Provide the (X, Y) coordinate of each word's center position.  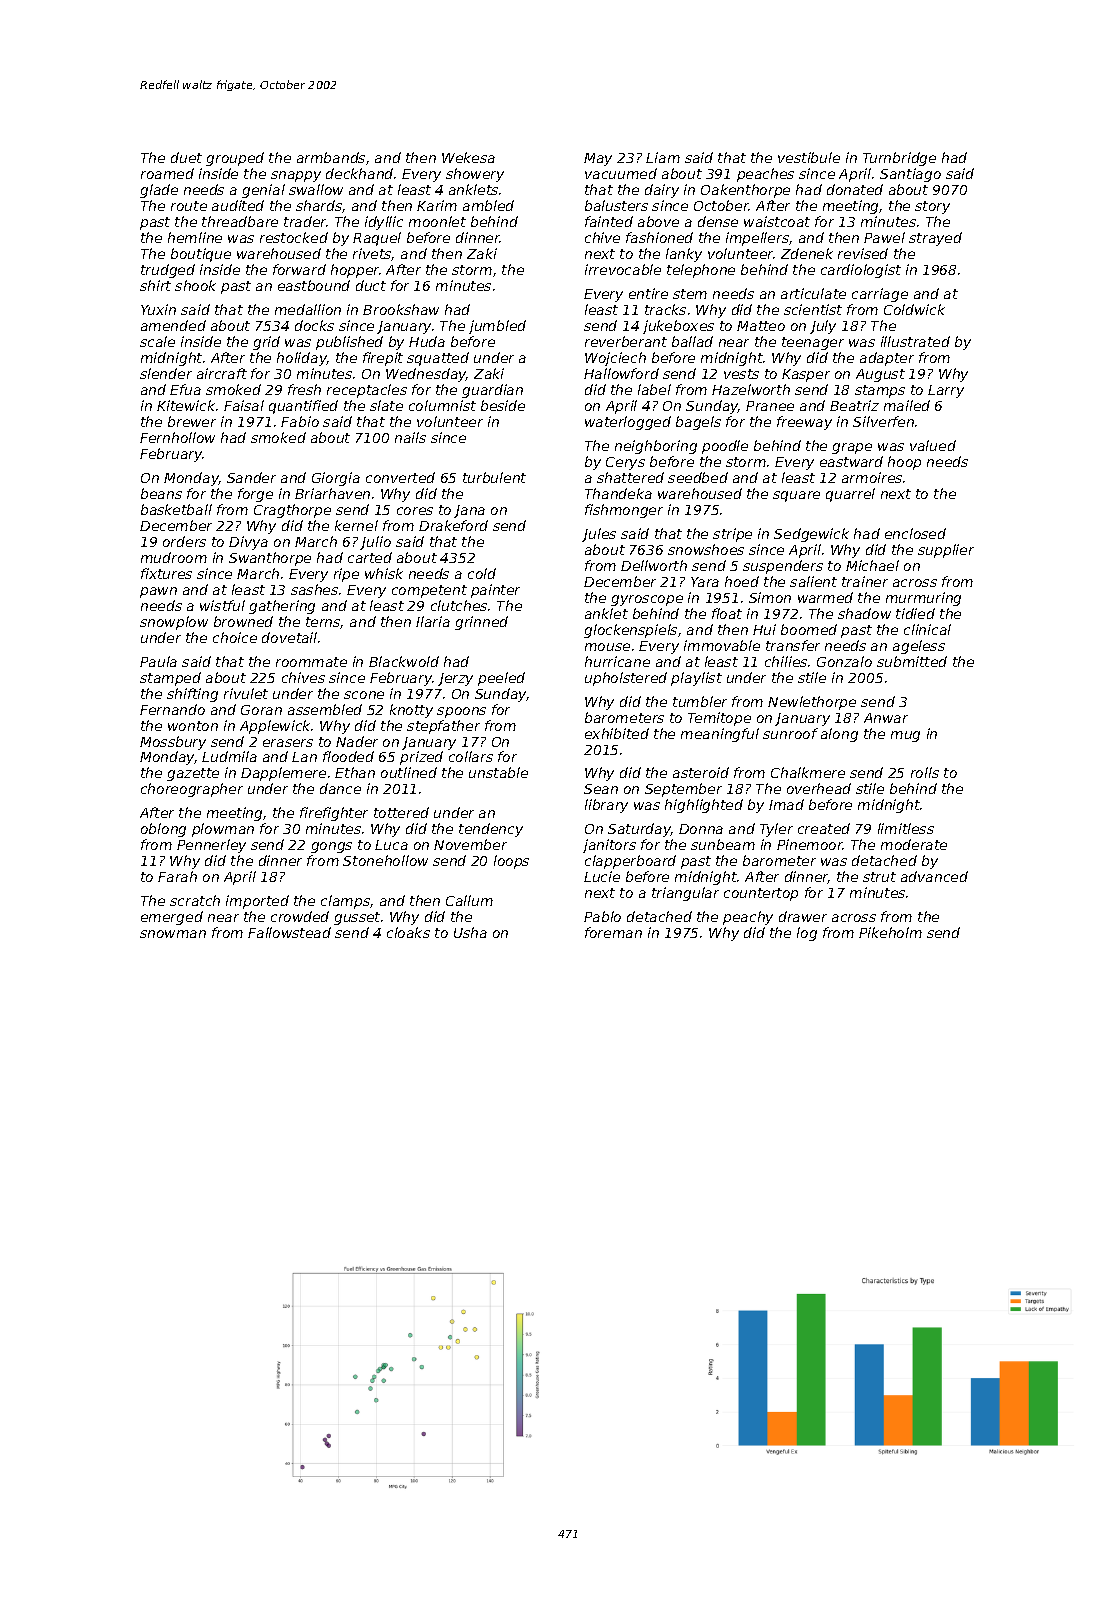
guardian (492, 391)
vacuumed (621, 173)
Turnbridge (899, 159)
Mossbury (173, 743)
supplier (946, 551)
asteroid (701, 772)
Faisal (244, 405)
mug (905, 736)
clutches (459, 605)
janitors (609, 846)
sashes (314, 589)
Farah (177, 876)
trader (305, 221)
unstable (498, 772)
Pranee (770, 406)
